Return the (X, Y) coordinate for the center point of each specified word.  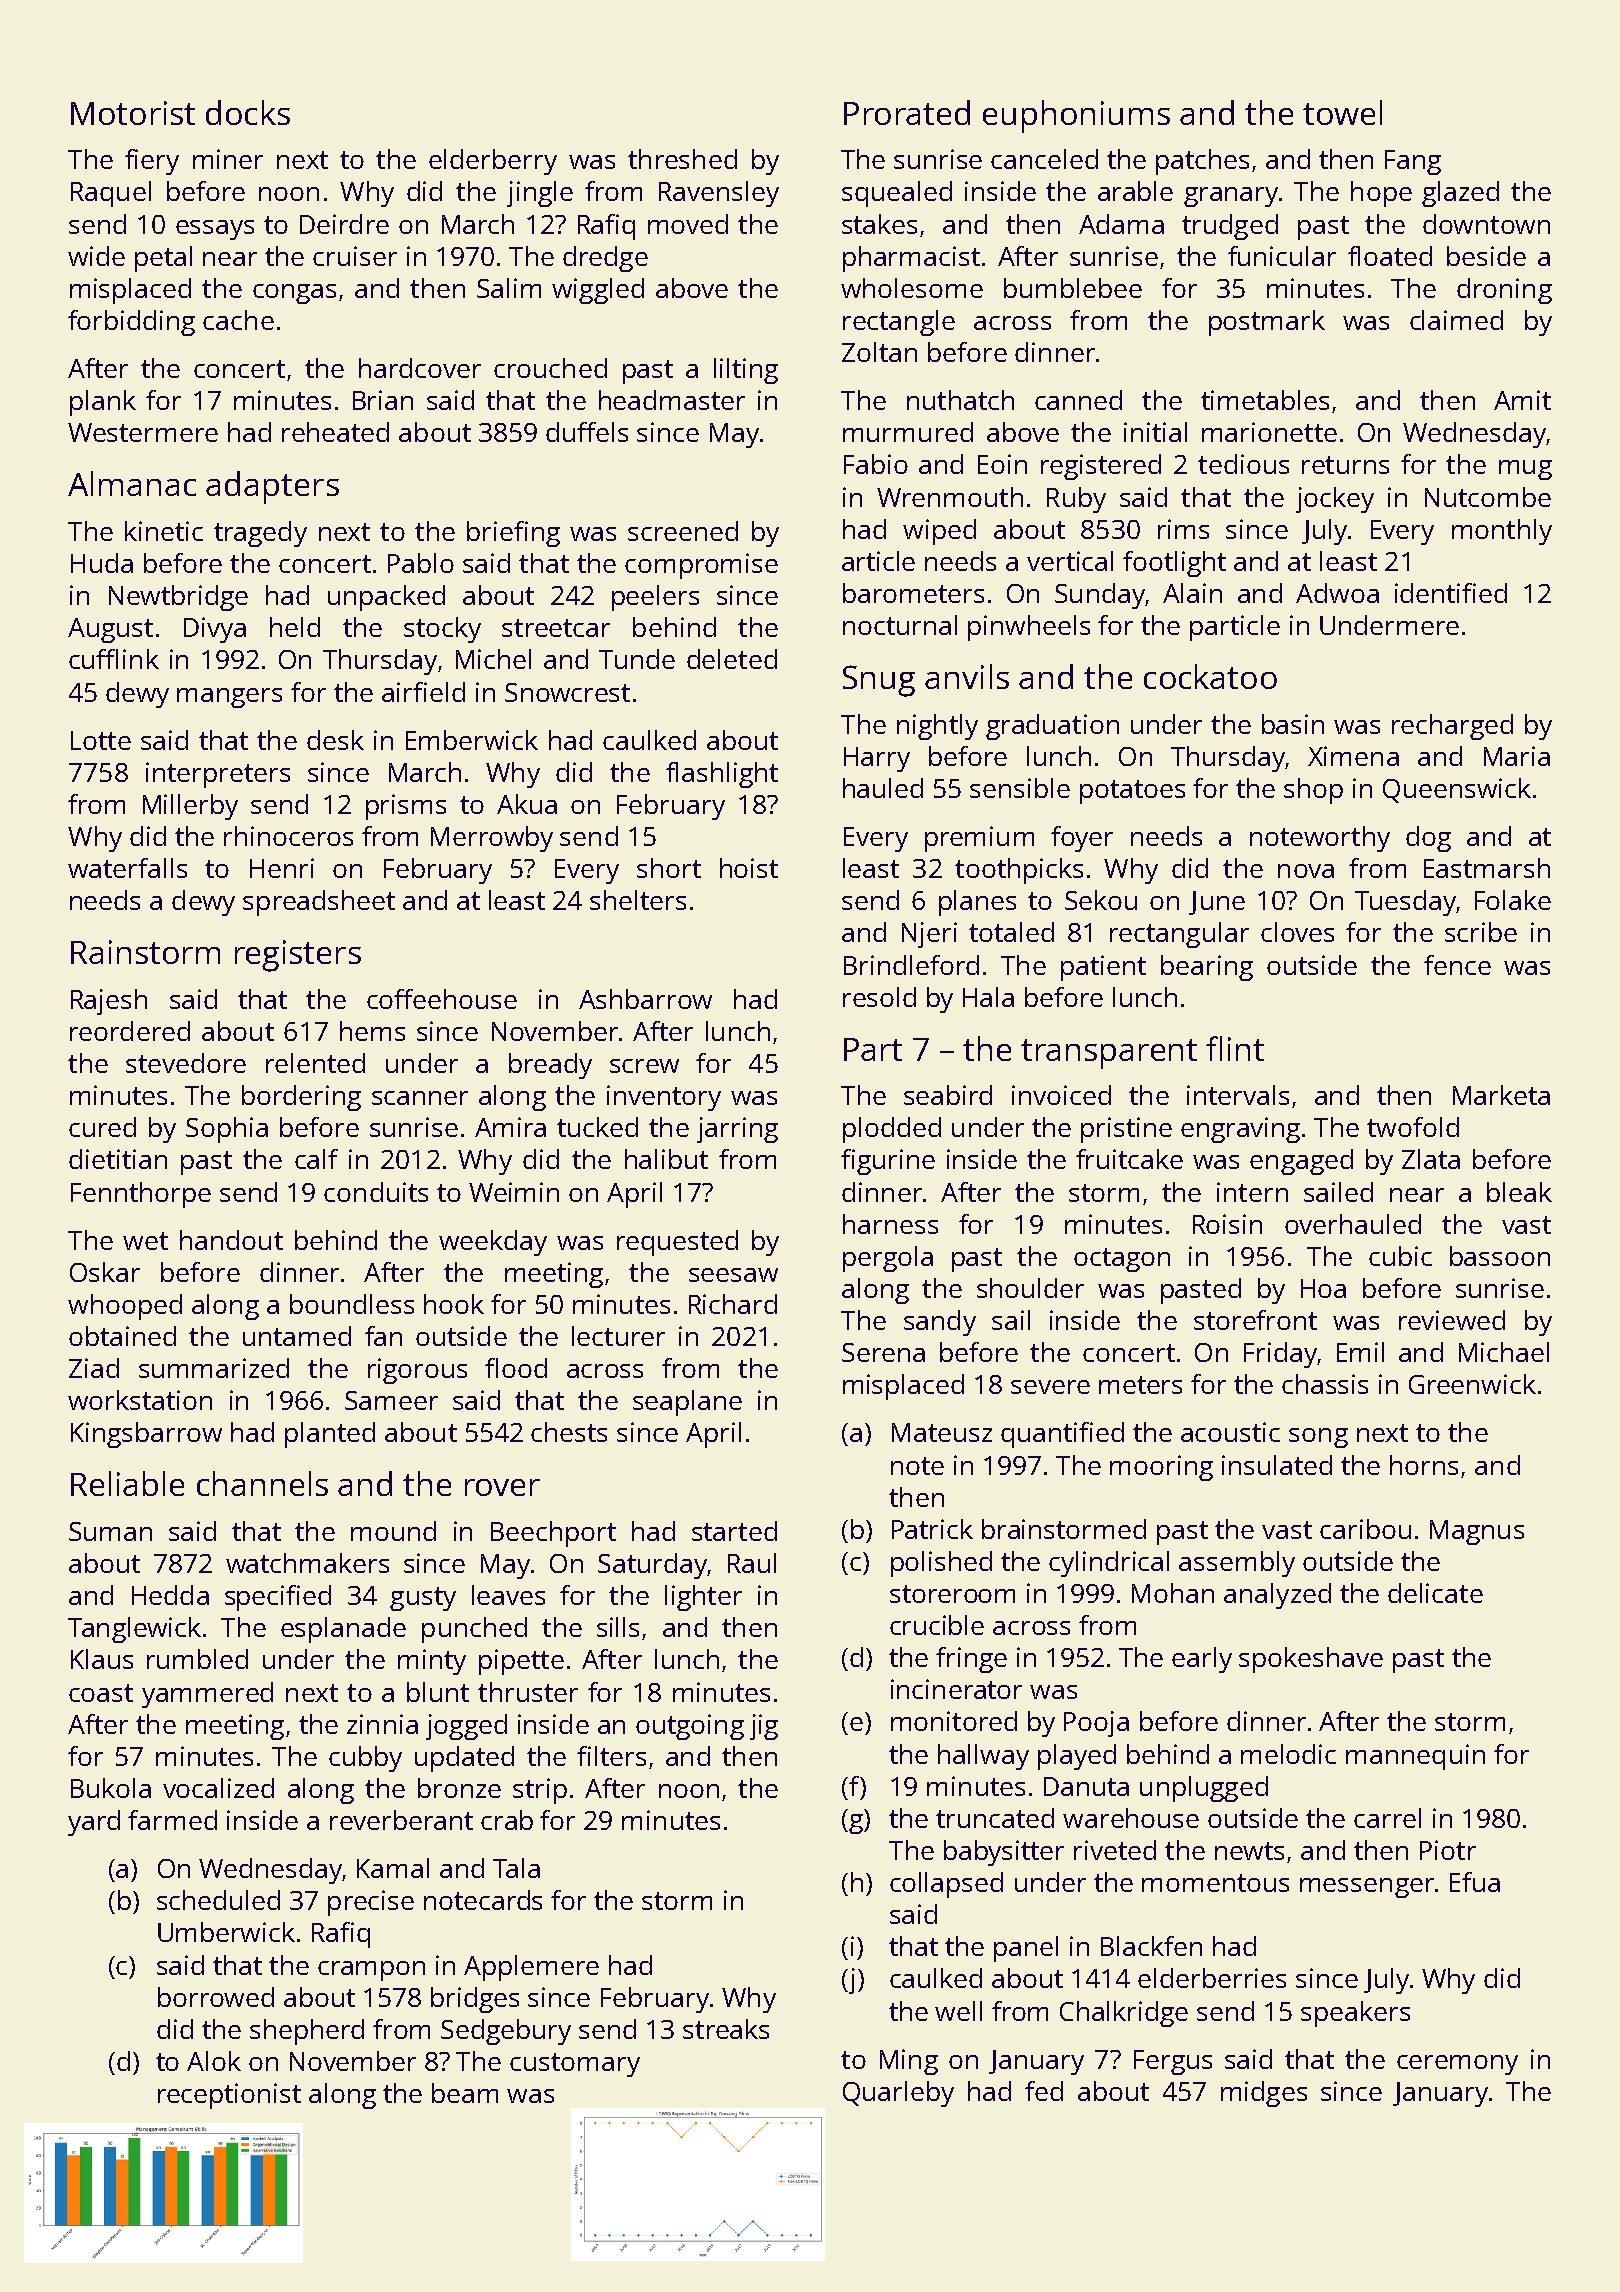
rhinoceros (288, 836)
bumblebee (1073, 288)
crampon (371, 1971)
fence (1457, 965)
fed (1044, 2091)
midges (1264, 2094)
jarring (737, 1130)
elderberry (493, 162)
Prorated (907, 112)
